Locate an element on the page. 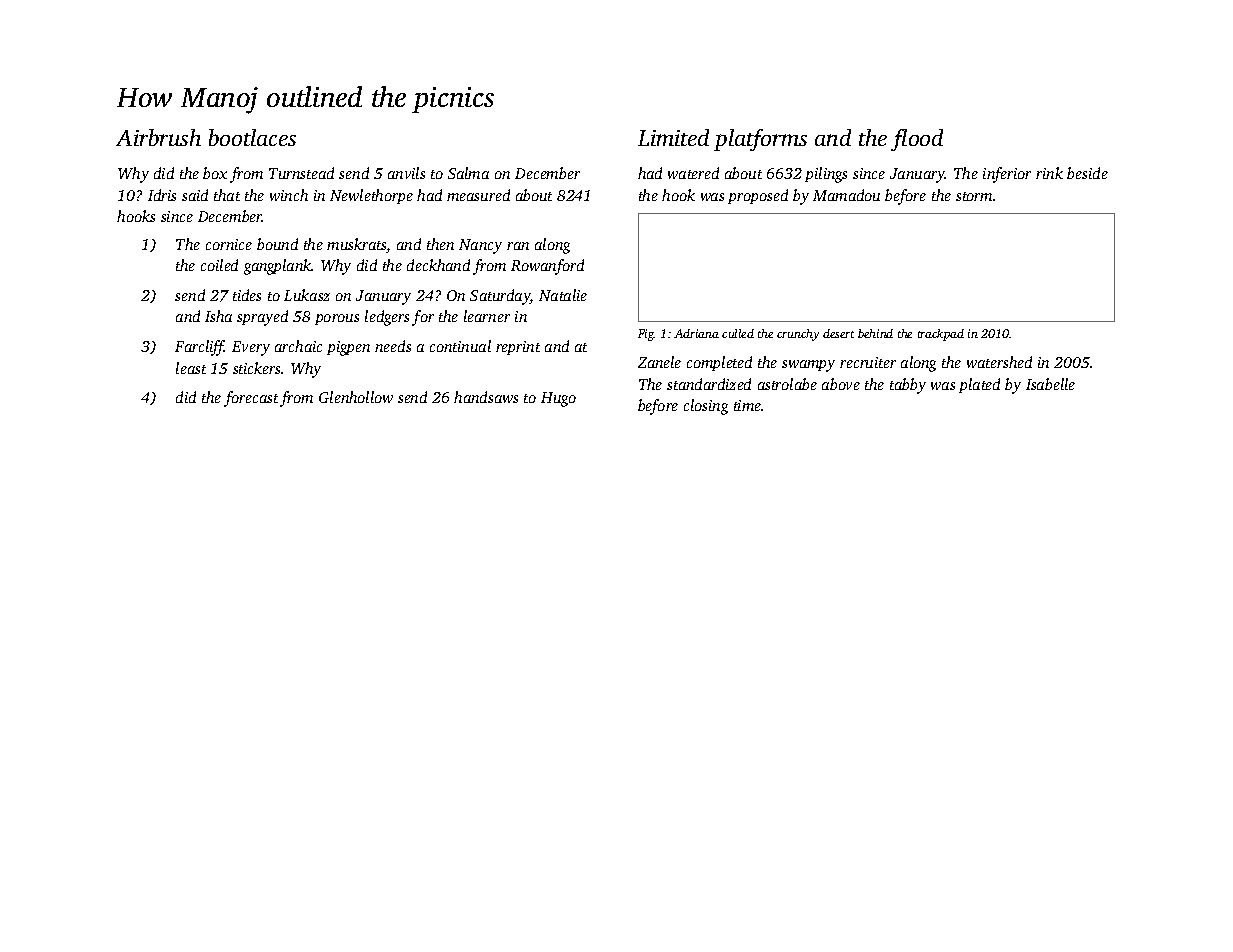 The width and height of the page is (1233, 952). Limited is located at coordinates (673, 137).
